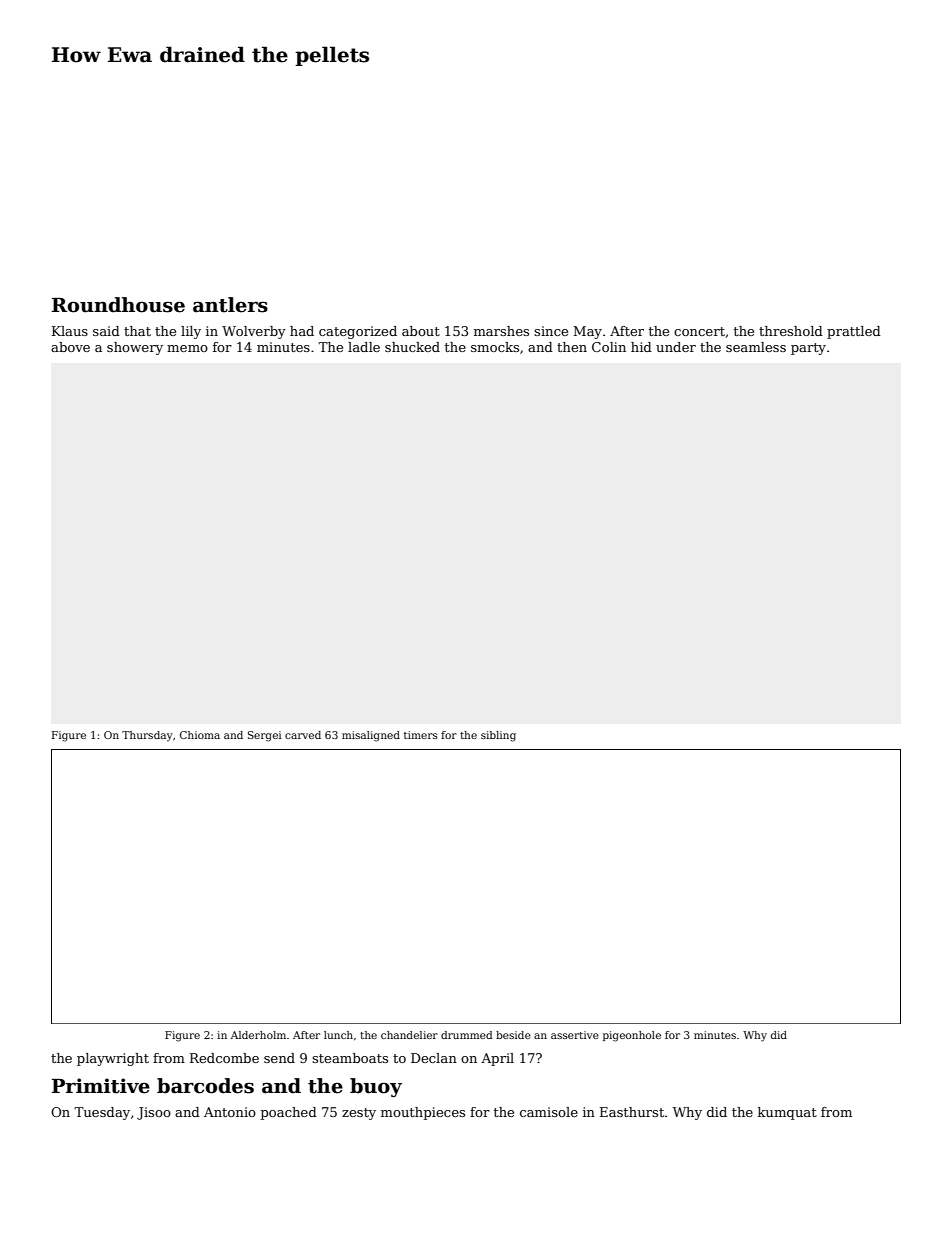  I want to click on Thursday, so click(147, 736).
